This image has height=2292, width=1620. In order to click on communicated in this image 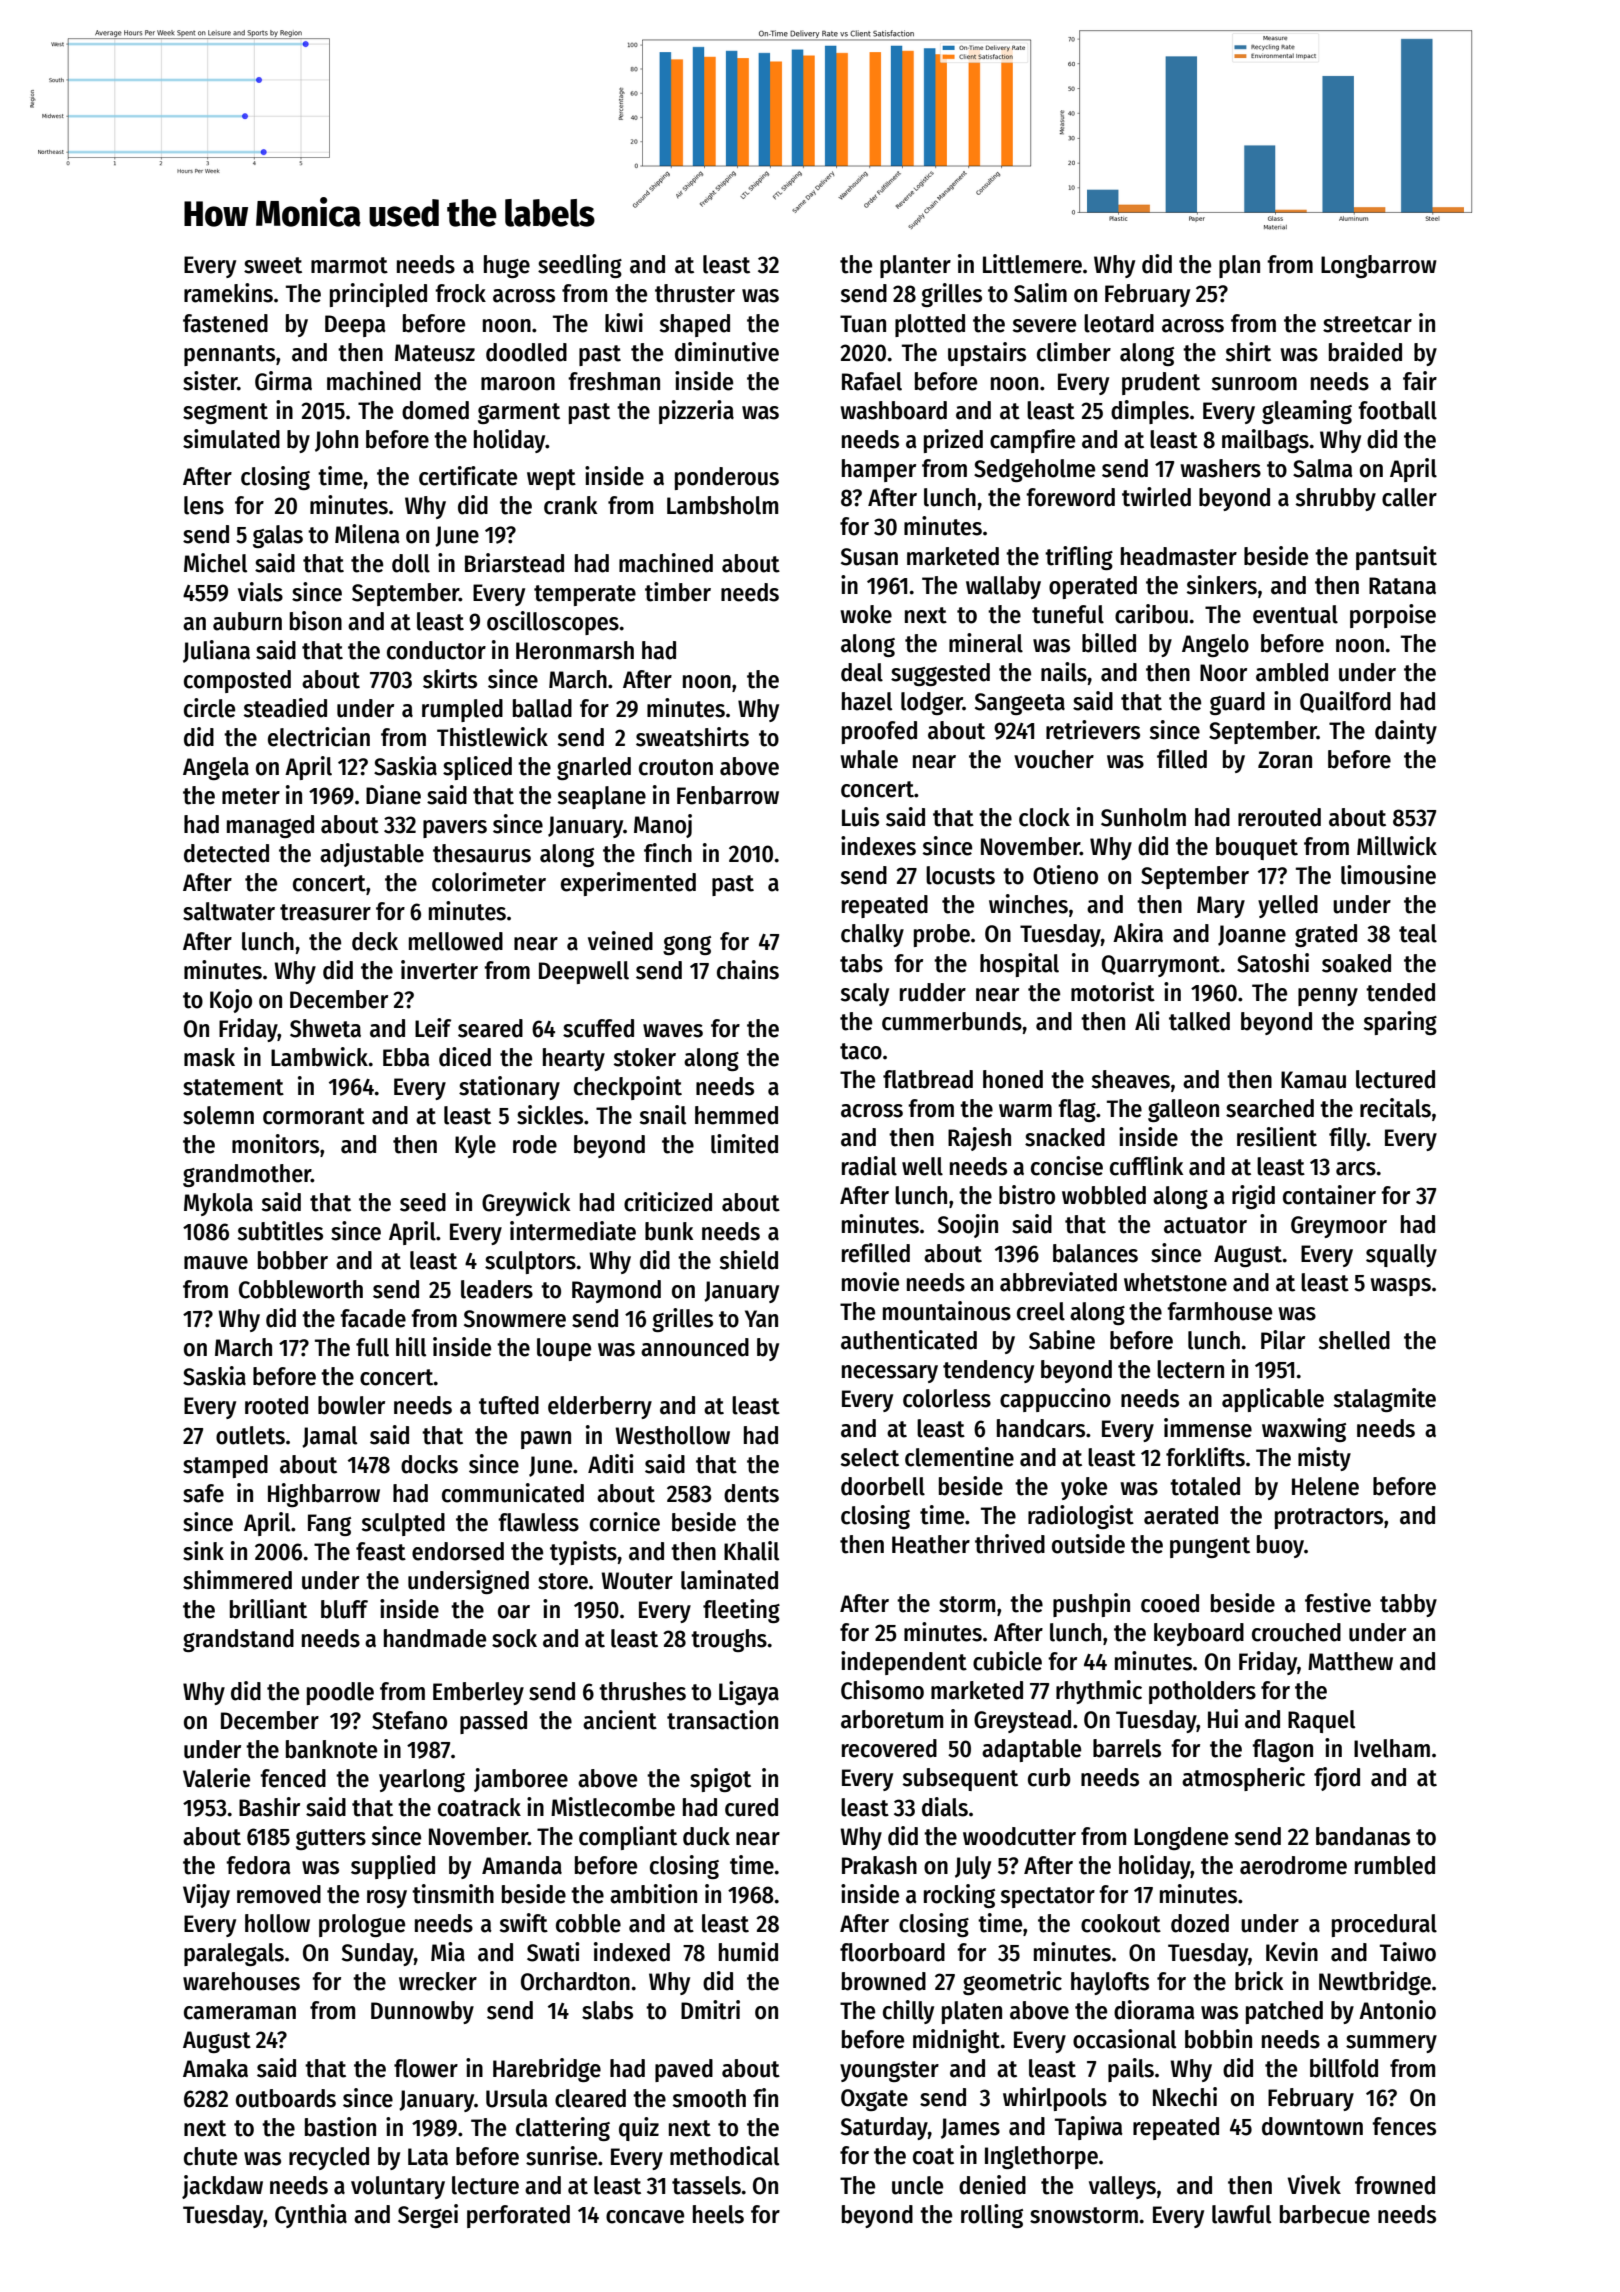, I will do `click(513, 1493)`.
